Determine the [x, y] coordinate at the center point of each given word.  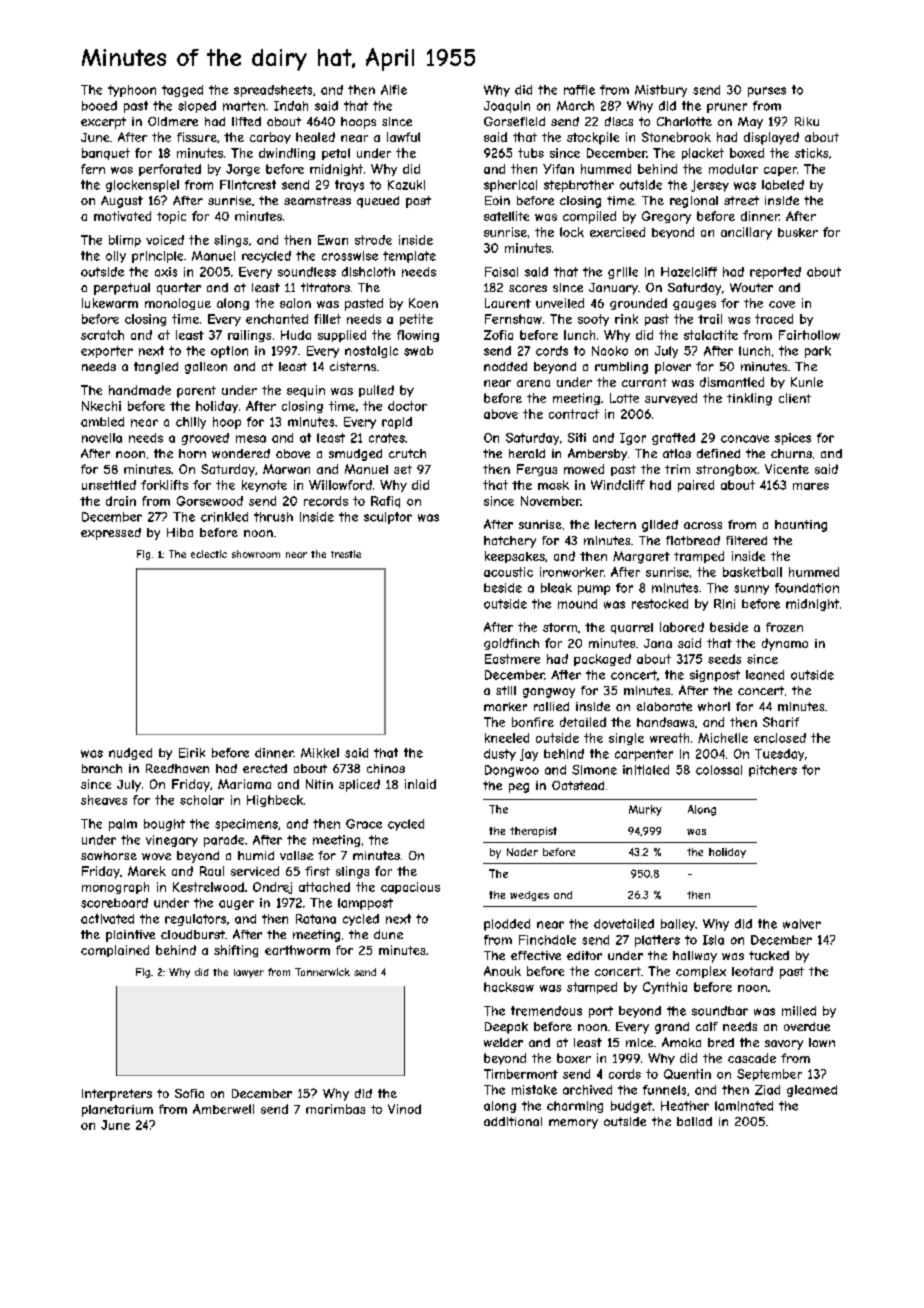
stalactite [711, 335]
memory [573, 1124]
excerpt [103, 123]
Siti [577, 438]
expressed [111, 534]
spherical [510, 186]
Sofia [189, 1093]
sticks [811, 153]
